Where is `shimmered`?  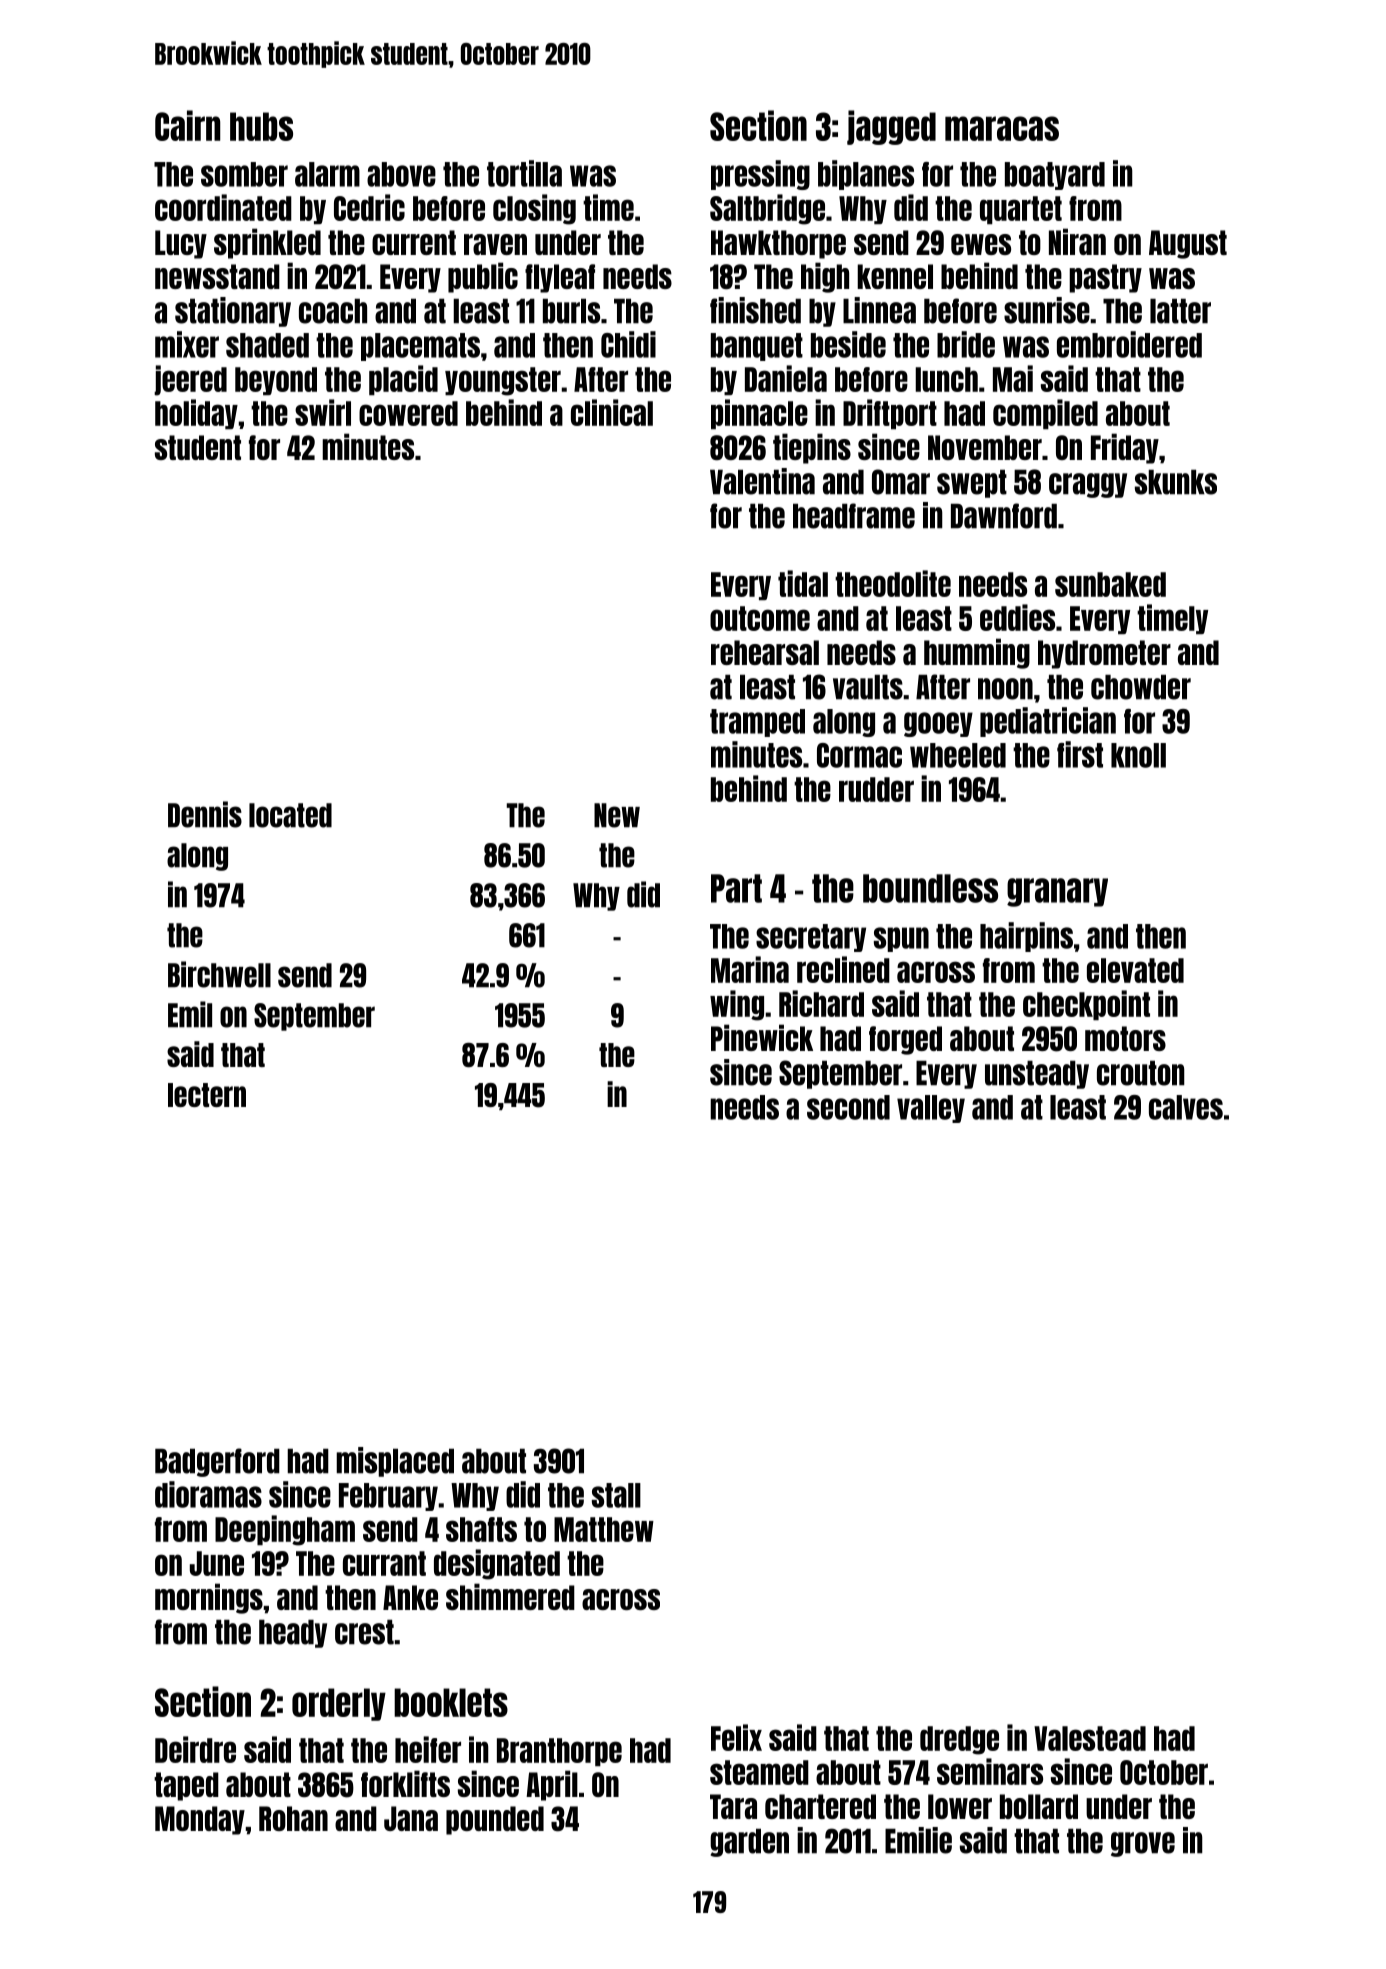 shimmered is located at coordinates (510, 1596).
